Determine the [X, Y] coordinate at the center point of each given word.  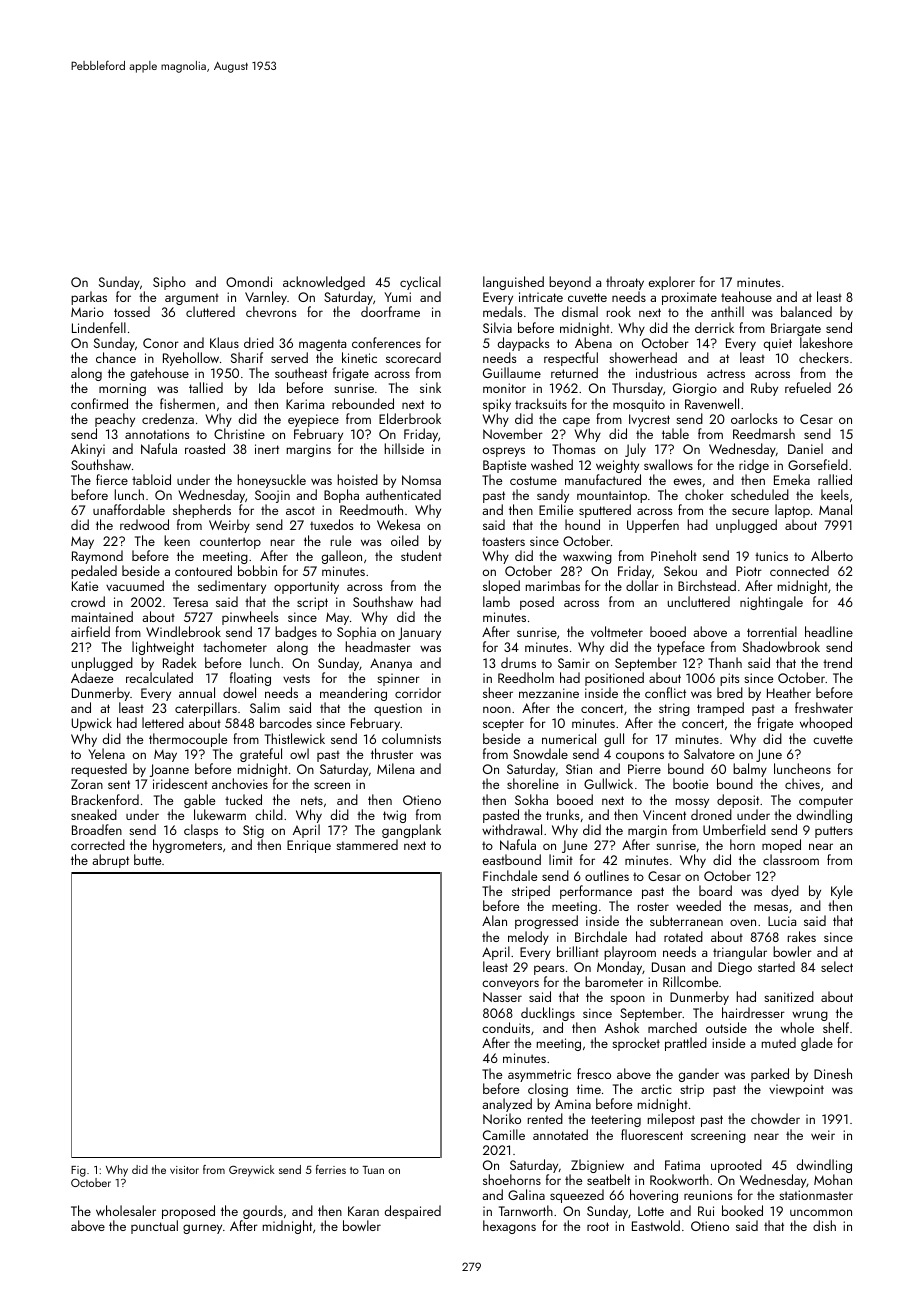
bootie [690, 783]
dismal [580, 311]
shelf [836, 1027]
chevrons [271, 311]
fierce [112, 479]
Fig [78, 1171]
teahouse [746, 296]
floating [250, 679]
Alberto [832, 555]
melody [528, 938]
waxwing [587, 557]
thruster [392, 753]
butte [147, 860]
